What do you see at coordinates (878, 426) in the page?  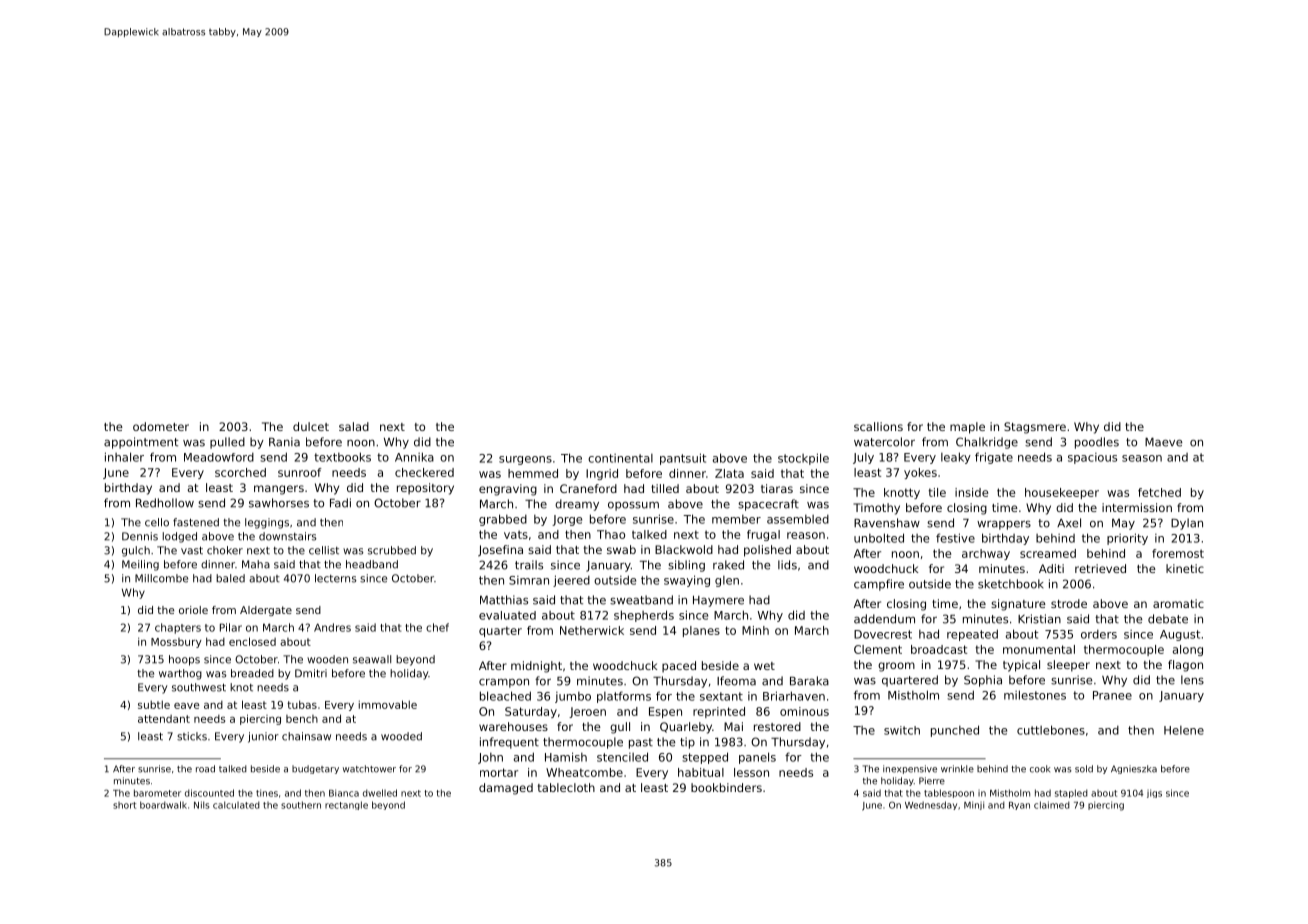 I see `scallions` at bounding box center [878, 426].
